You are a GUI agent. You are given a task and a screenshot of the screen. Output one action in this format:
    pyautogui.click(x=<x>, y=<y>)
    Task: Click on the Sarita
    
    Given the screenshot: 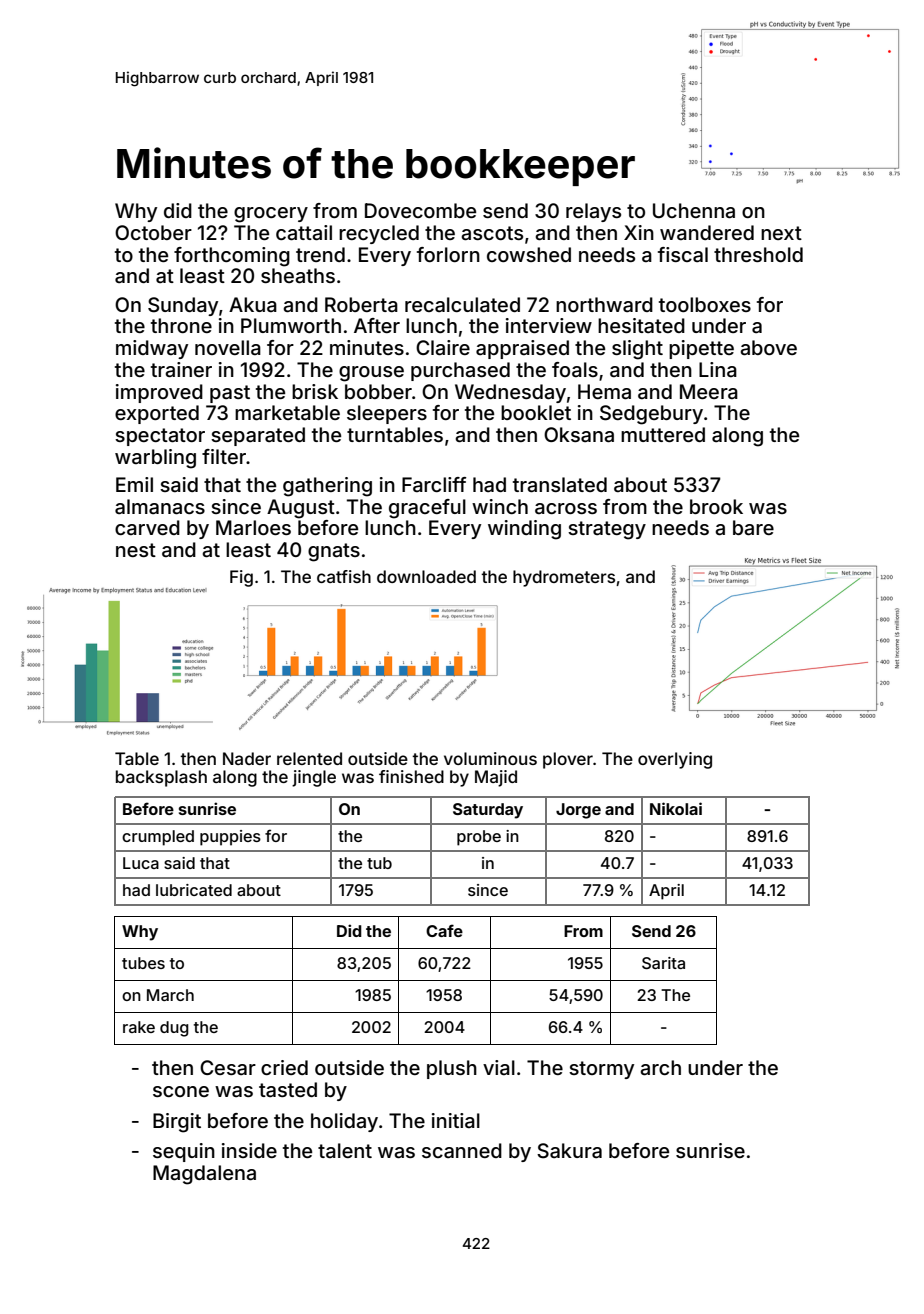 What is the action you would take?
    pyautogui.click(x=663, y=963)
